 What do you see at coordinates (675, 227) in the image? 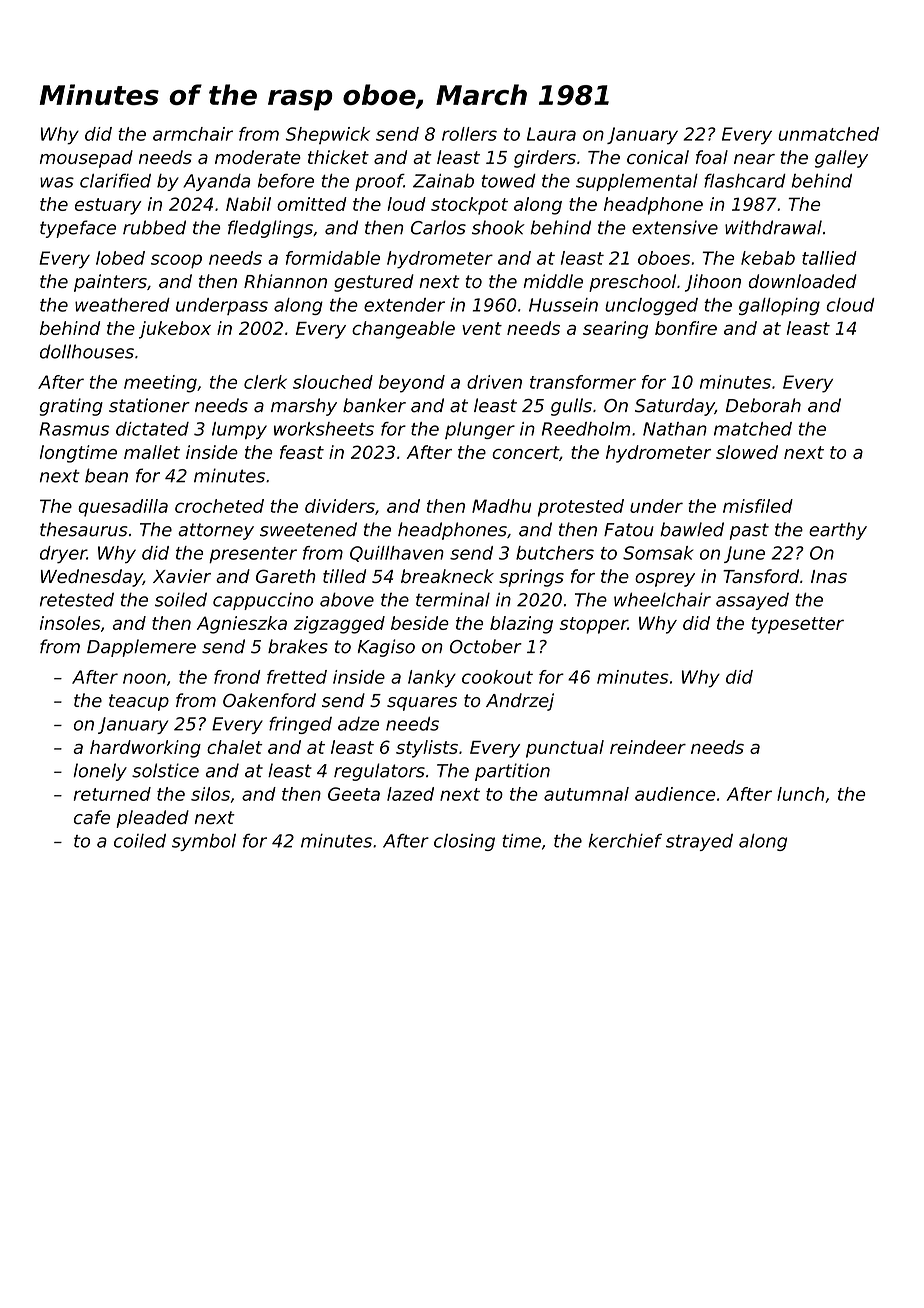
I see `extensive` at bounding box center [675, 227].
